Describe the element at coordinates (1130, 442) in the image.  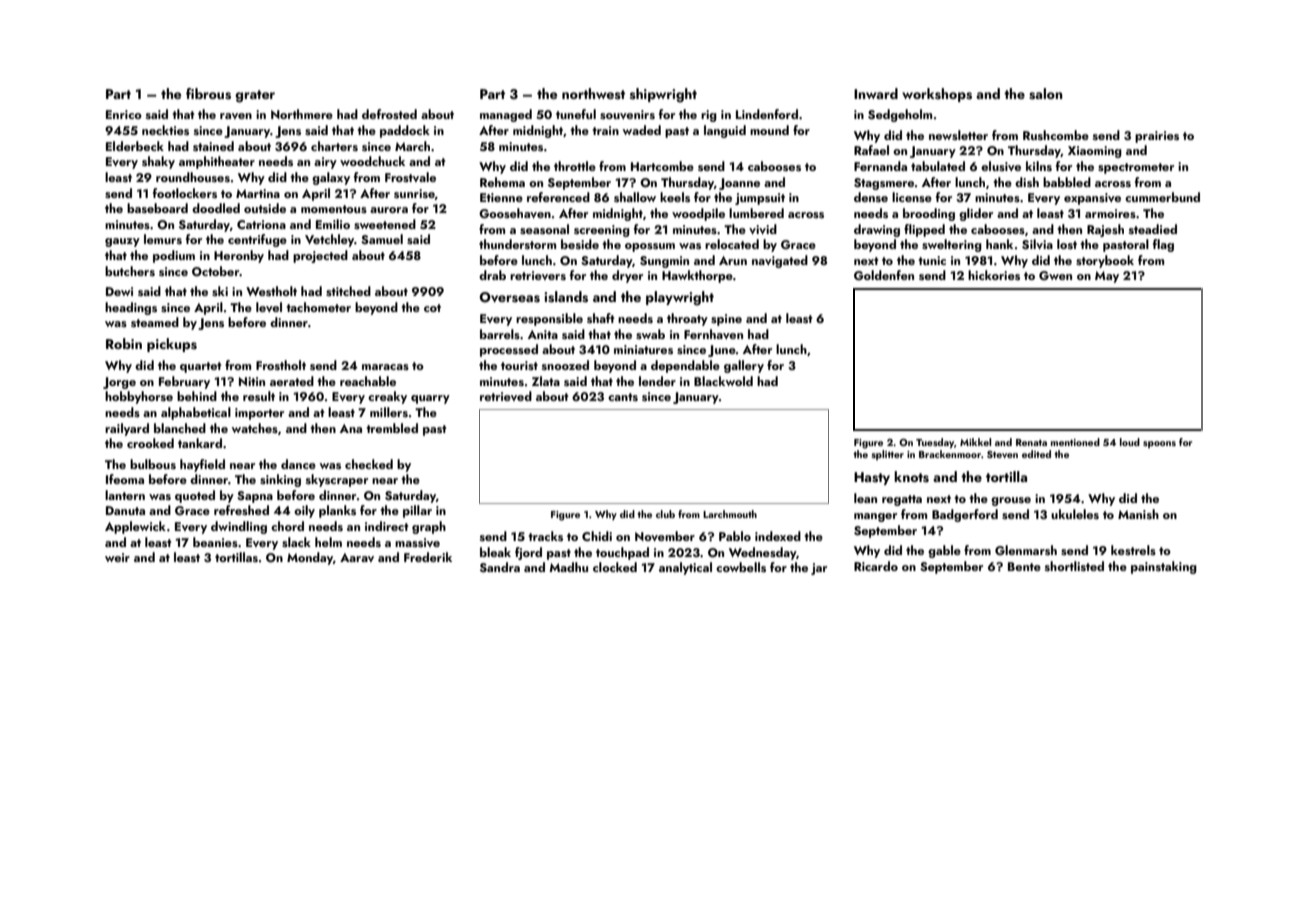
I see `loud` at that location.
